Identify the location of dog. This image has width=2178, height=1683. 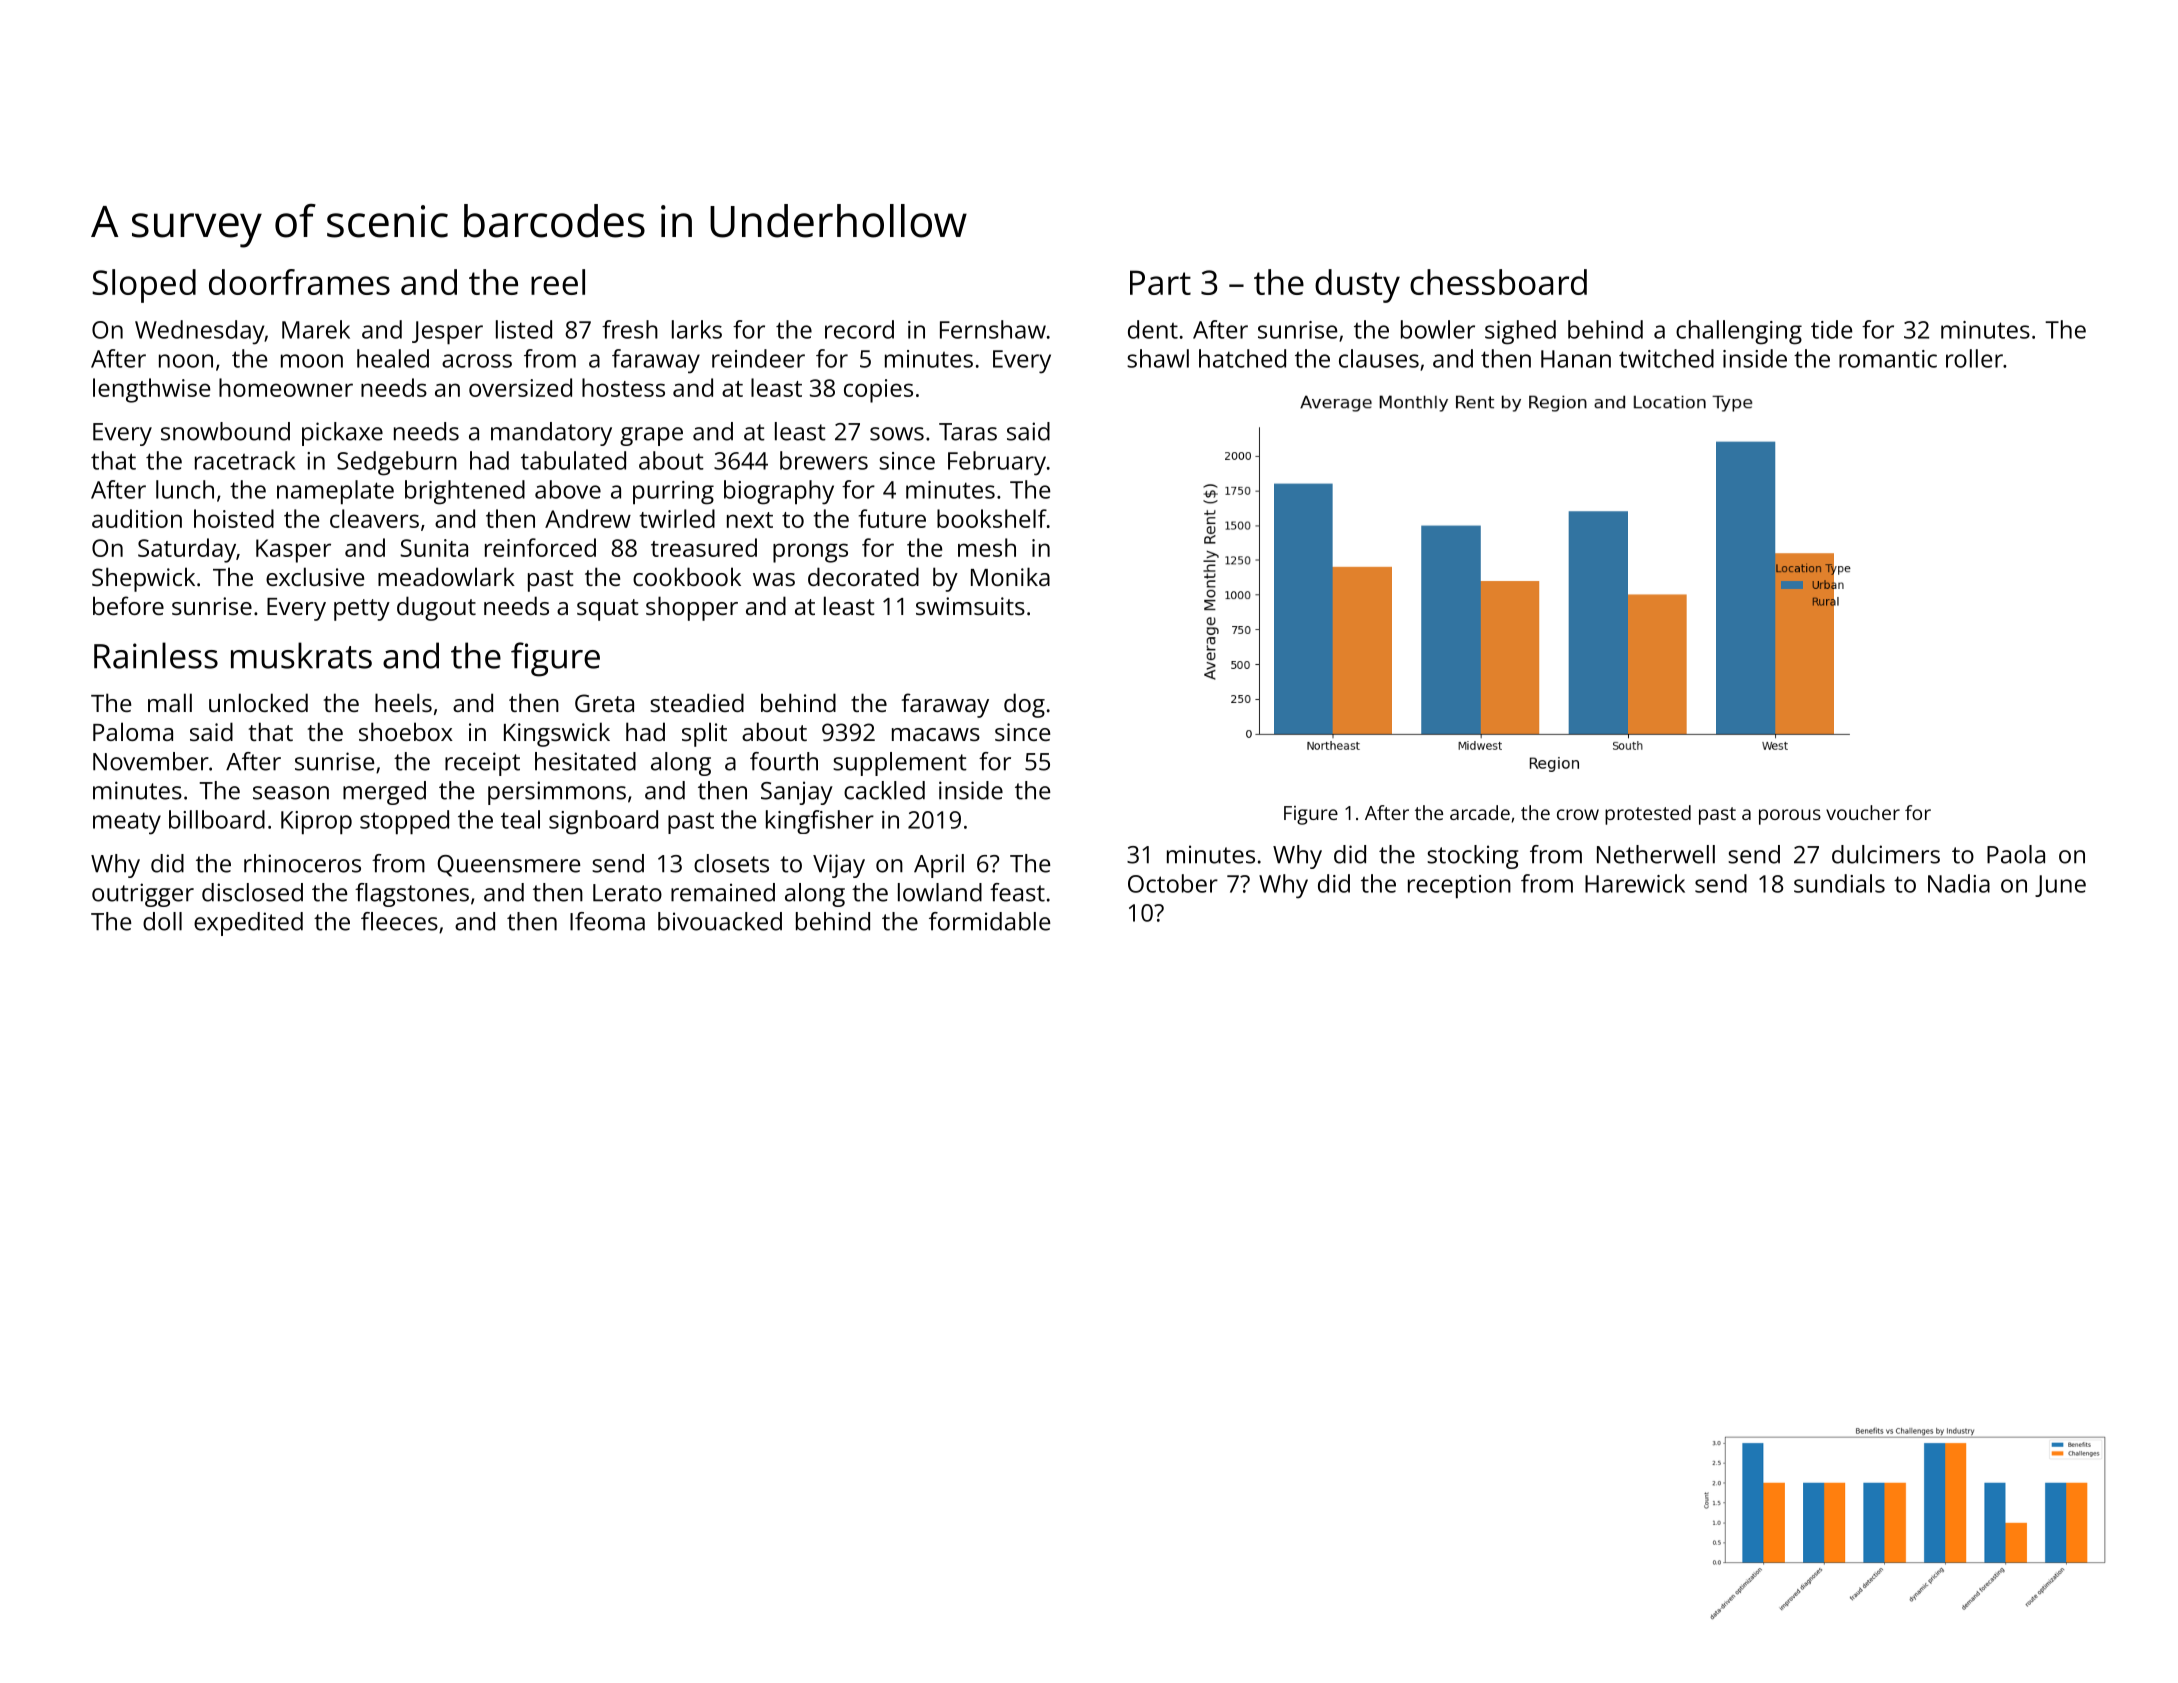
(1024, 705).
